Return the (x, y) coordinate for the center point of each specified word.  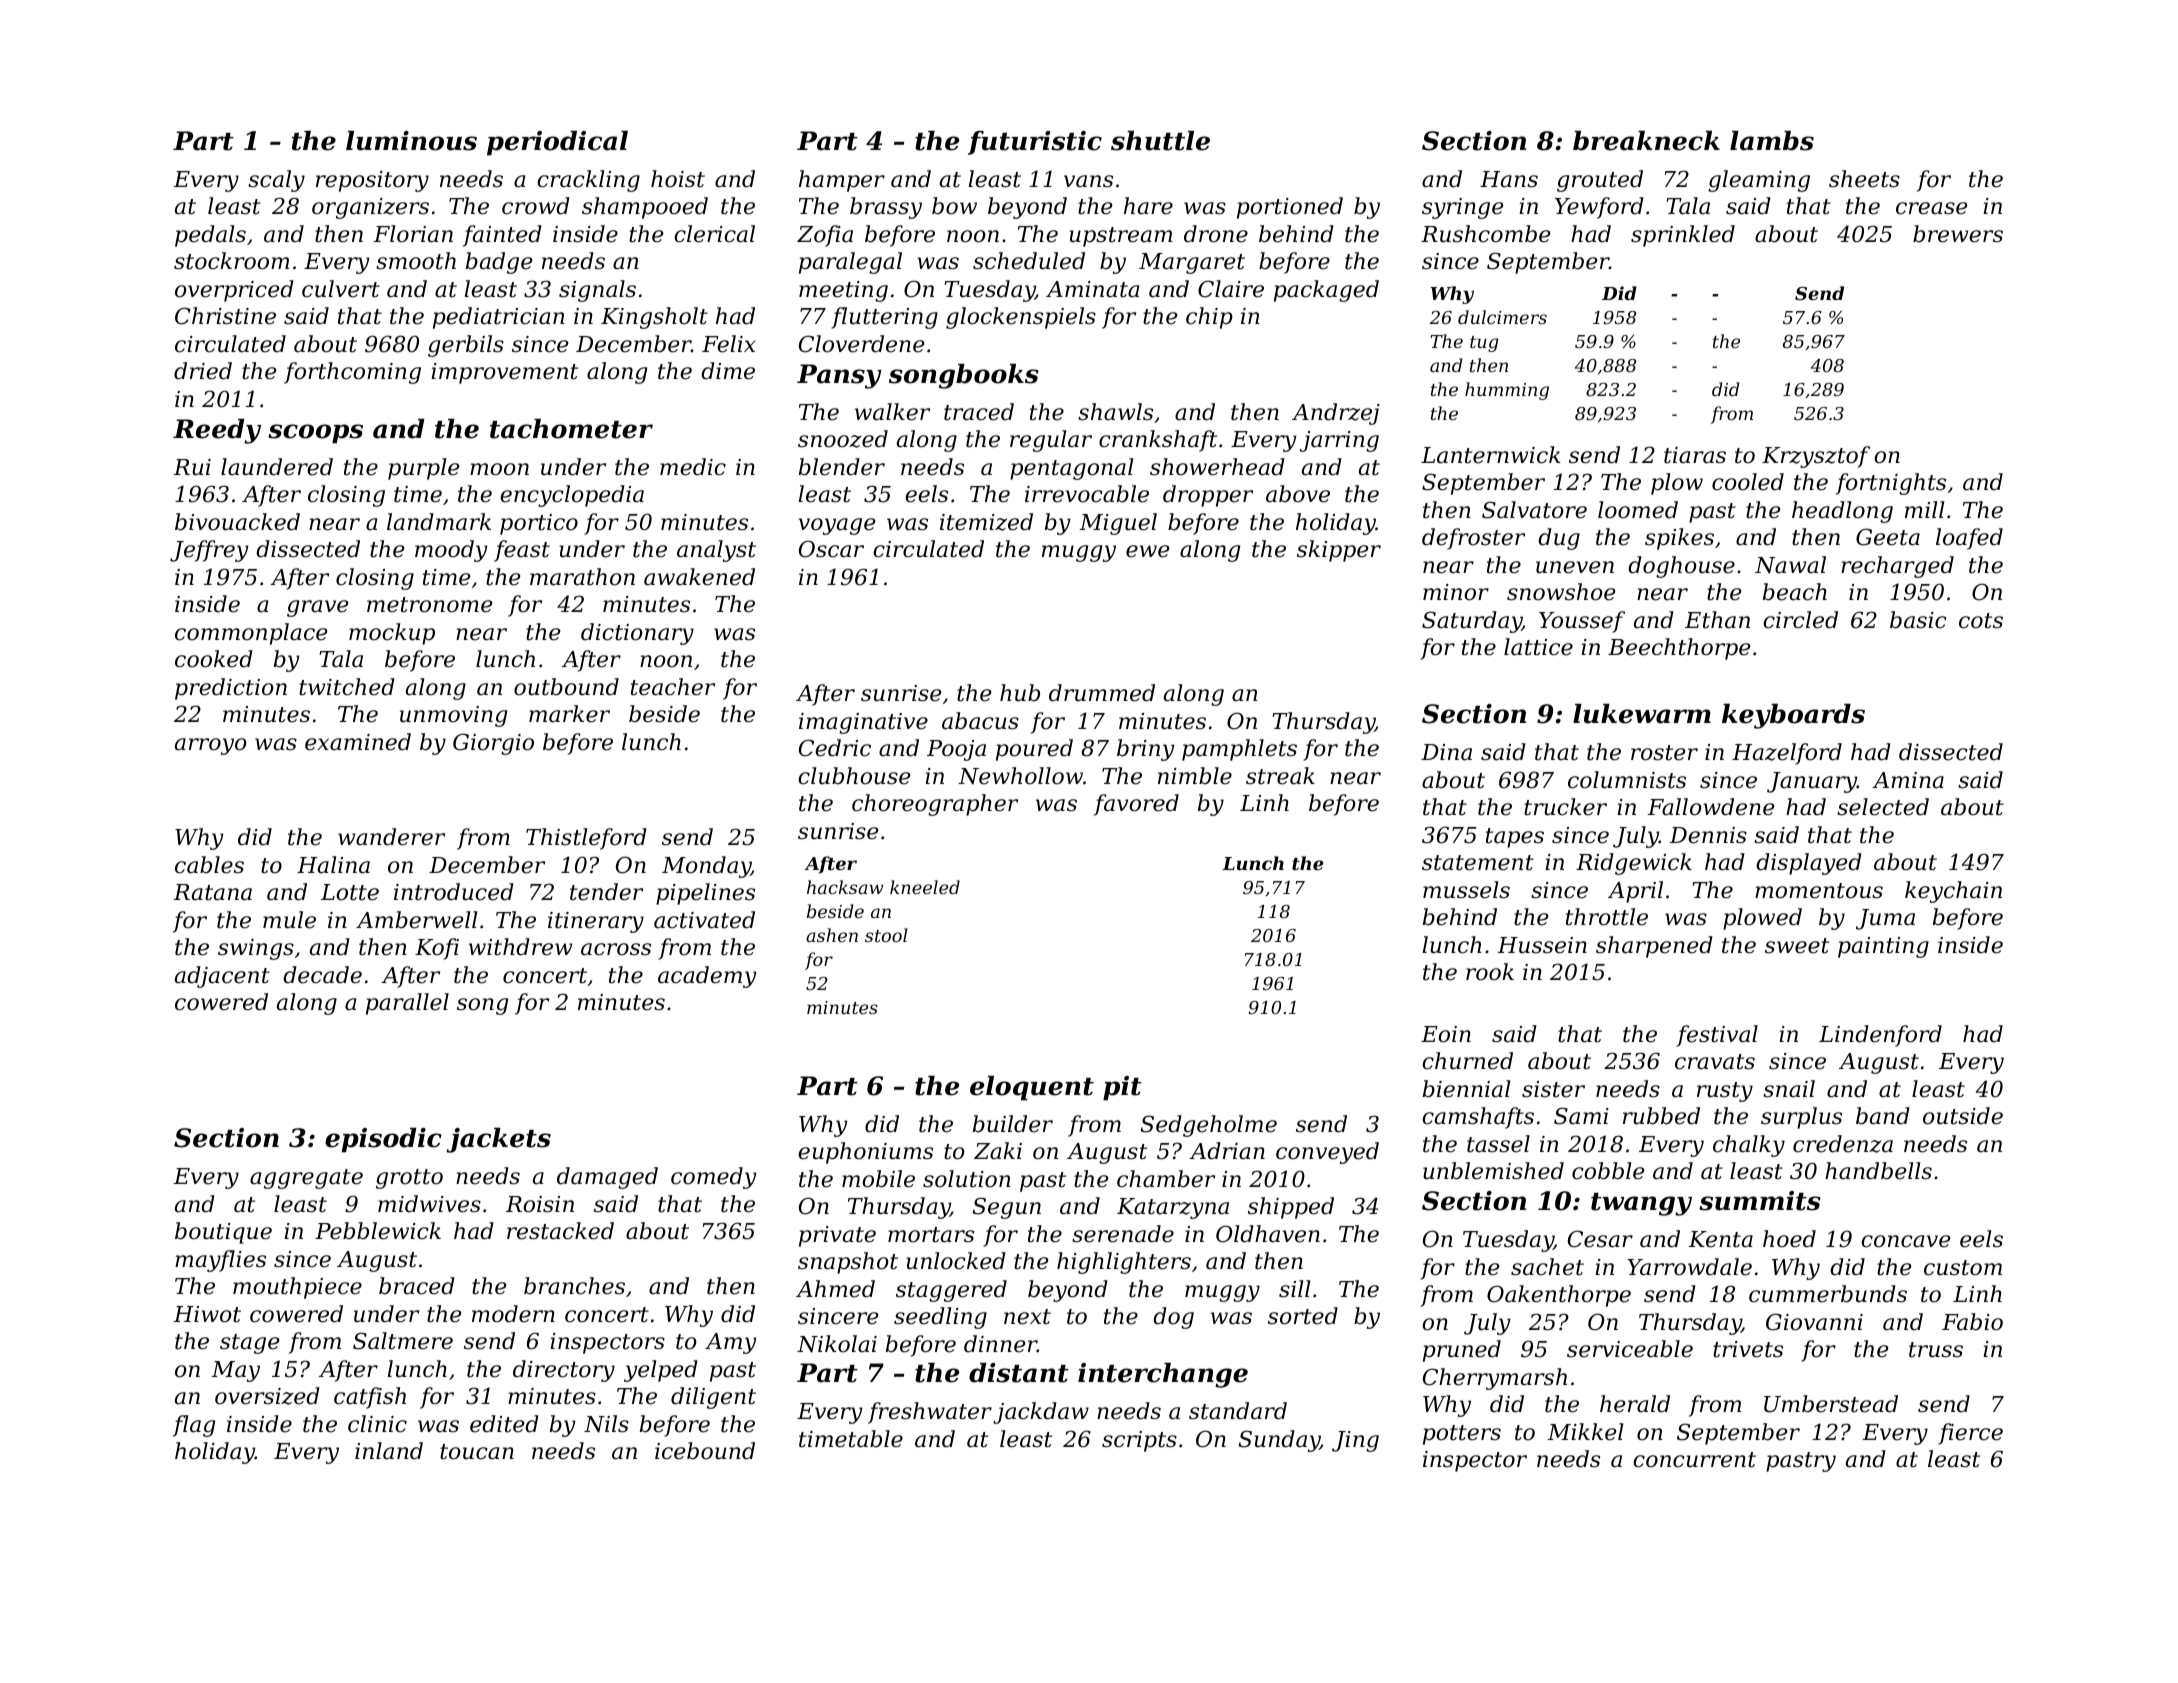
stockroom (231, 261)
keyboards (1793, 716)
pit (1122, 1088)
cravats (1715, 1062)
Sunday (1279, 1441)
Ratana (213, 892)
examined (358, 742)
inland (389, 1451)
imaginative (863, 723)
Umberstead (1831, 1404)
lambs (1772, 141)
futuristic (1035, 143)
